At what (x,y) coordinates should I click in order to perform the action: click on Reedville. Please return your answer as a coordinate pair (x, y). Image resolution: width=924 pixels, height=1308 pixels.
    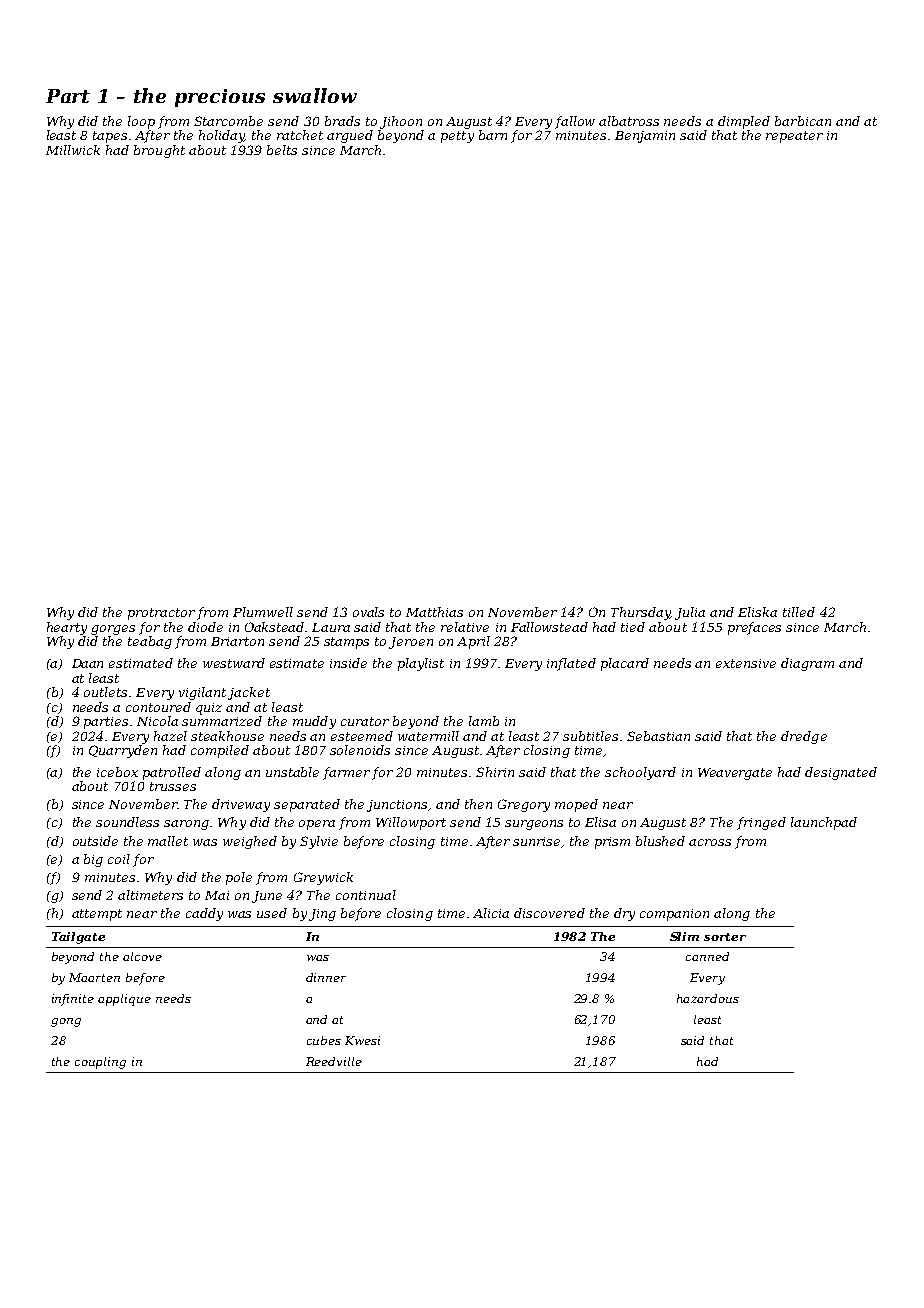
    Looking at the image, I should click on (334, 1061).
